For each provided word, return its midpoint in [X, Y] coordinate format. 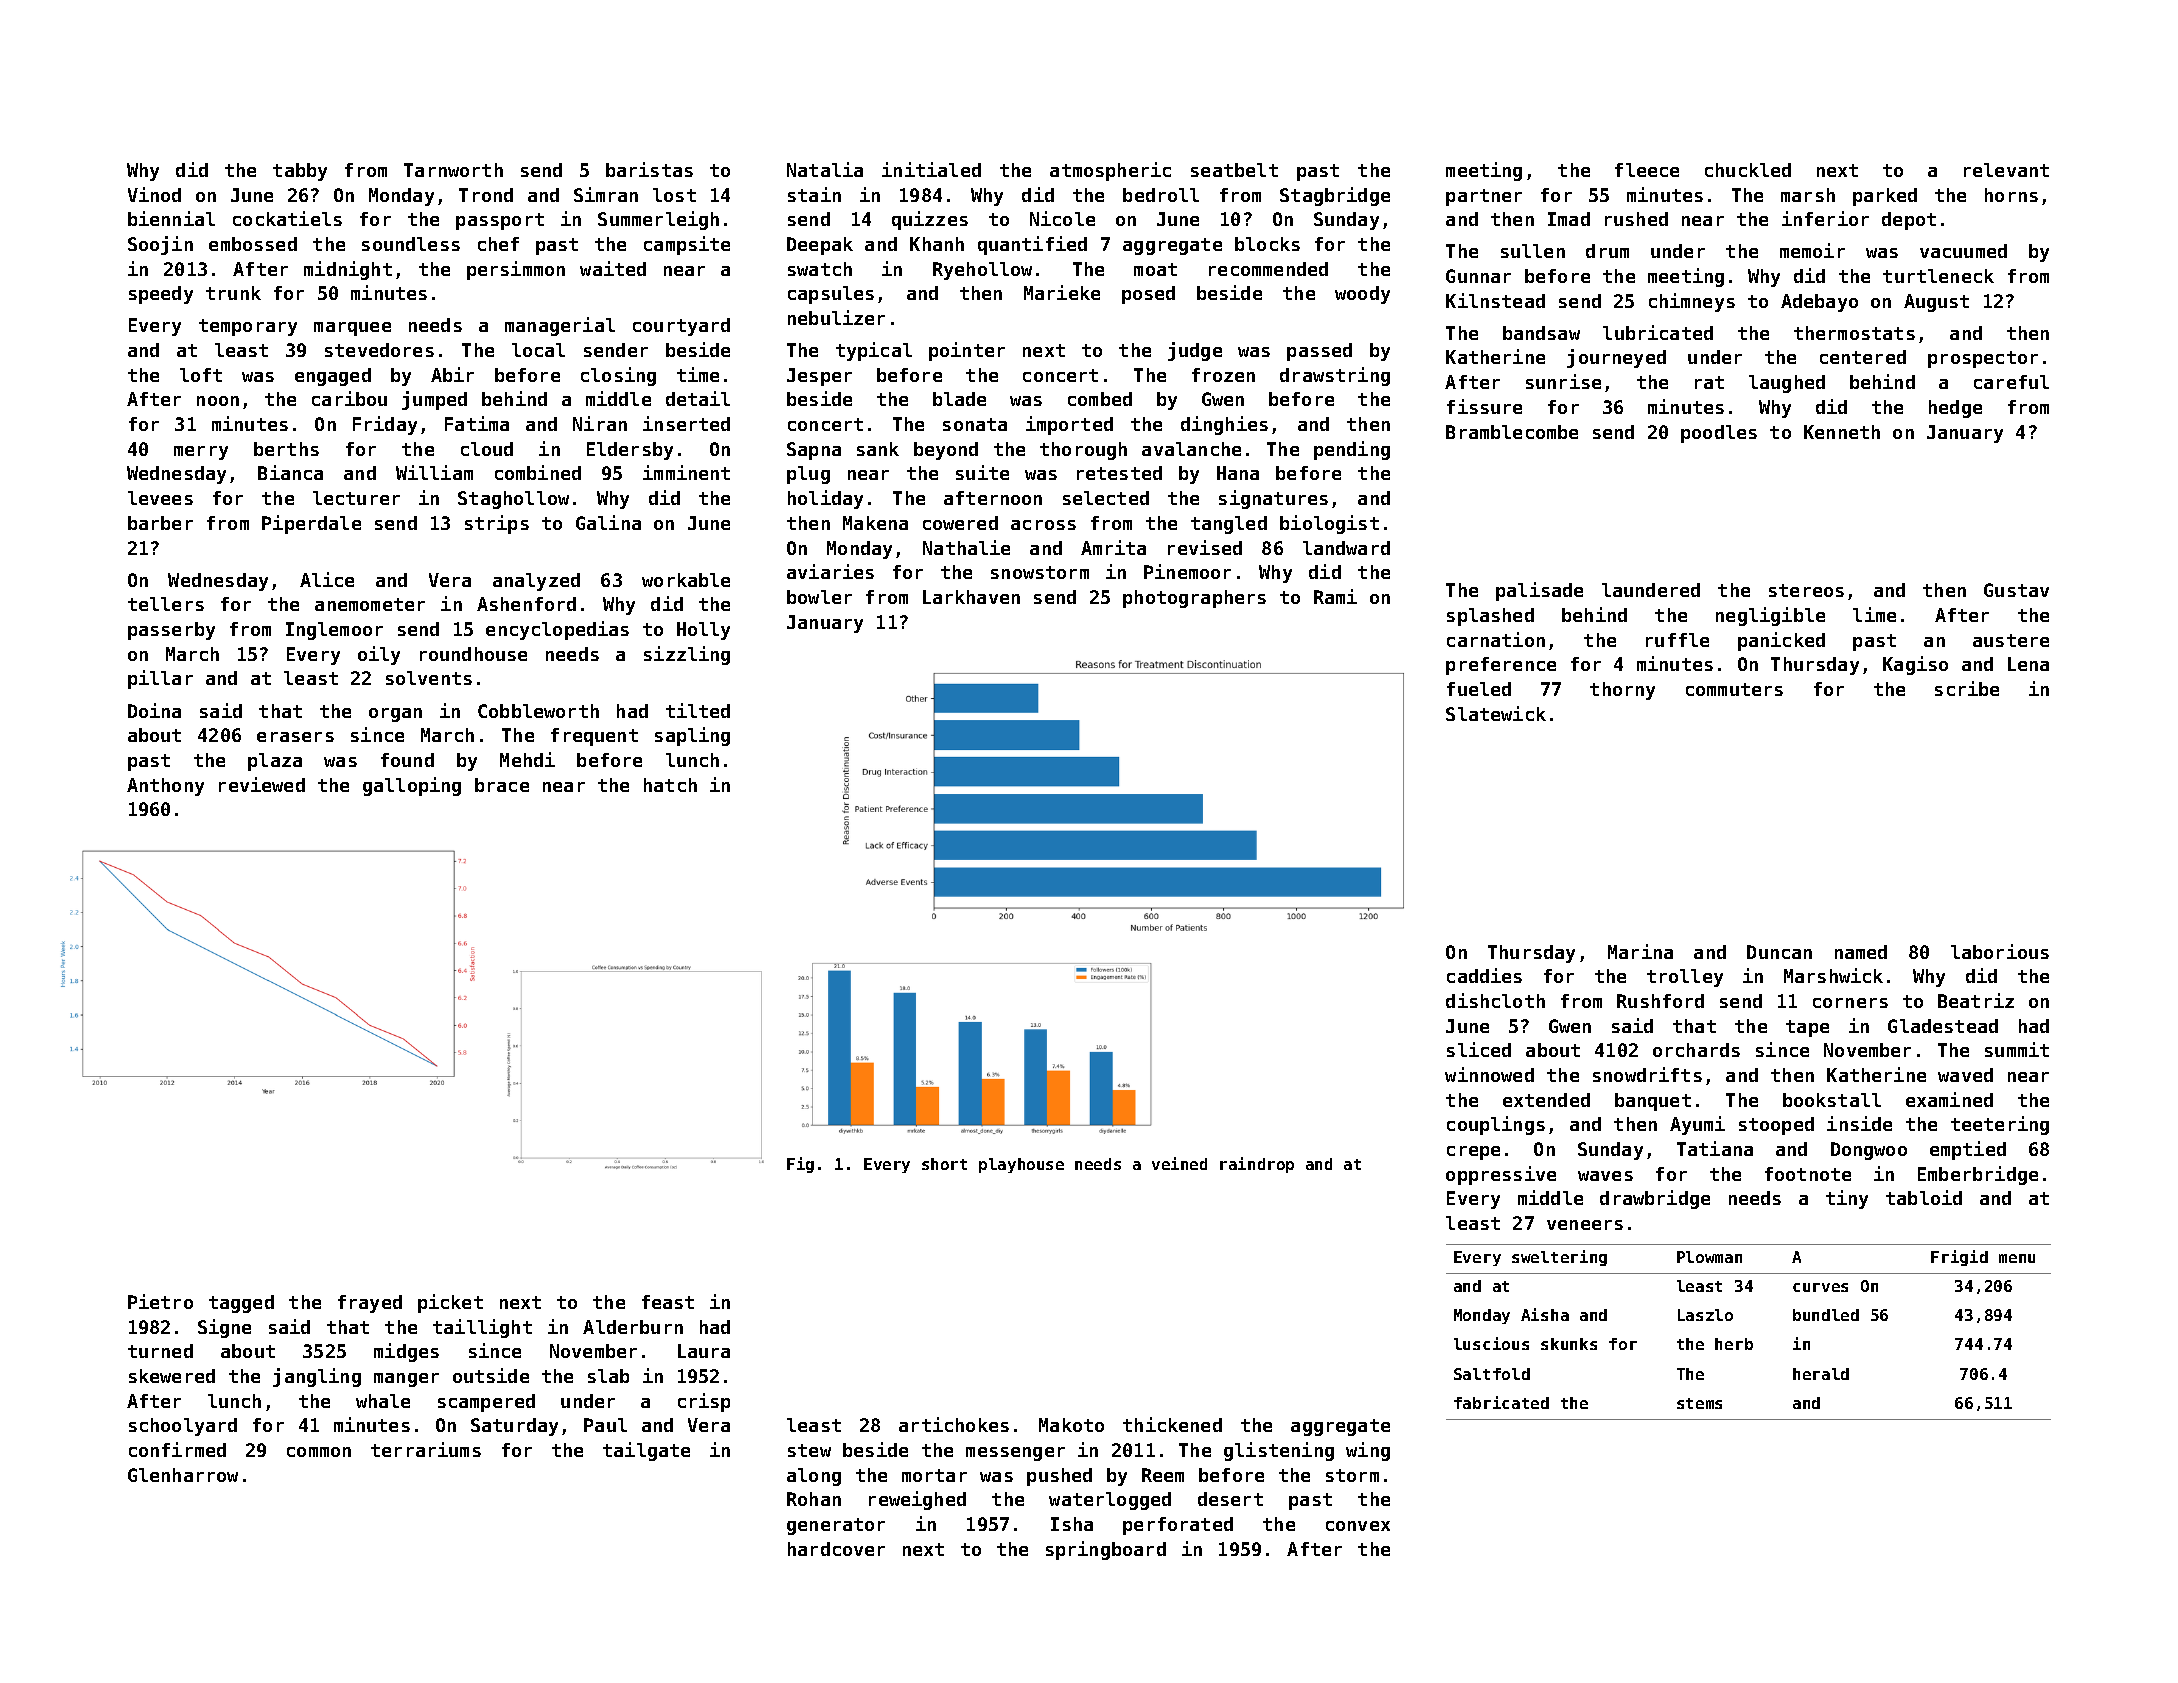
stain [814, 194]
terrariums [426, 1449]
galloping [412, 786]
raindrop [1257, 1165]
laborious [2000, 951]
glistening [1279, 1451]
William [434, 472]
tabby [300, 172]
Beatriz [1976, 1000]
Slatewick [1496, 713]
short [944, 1164]
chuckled [1748, 170]
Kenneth [1842, 432]
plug [808, 475]
